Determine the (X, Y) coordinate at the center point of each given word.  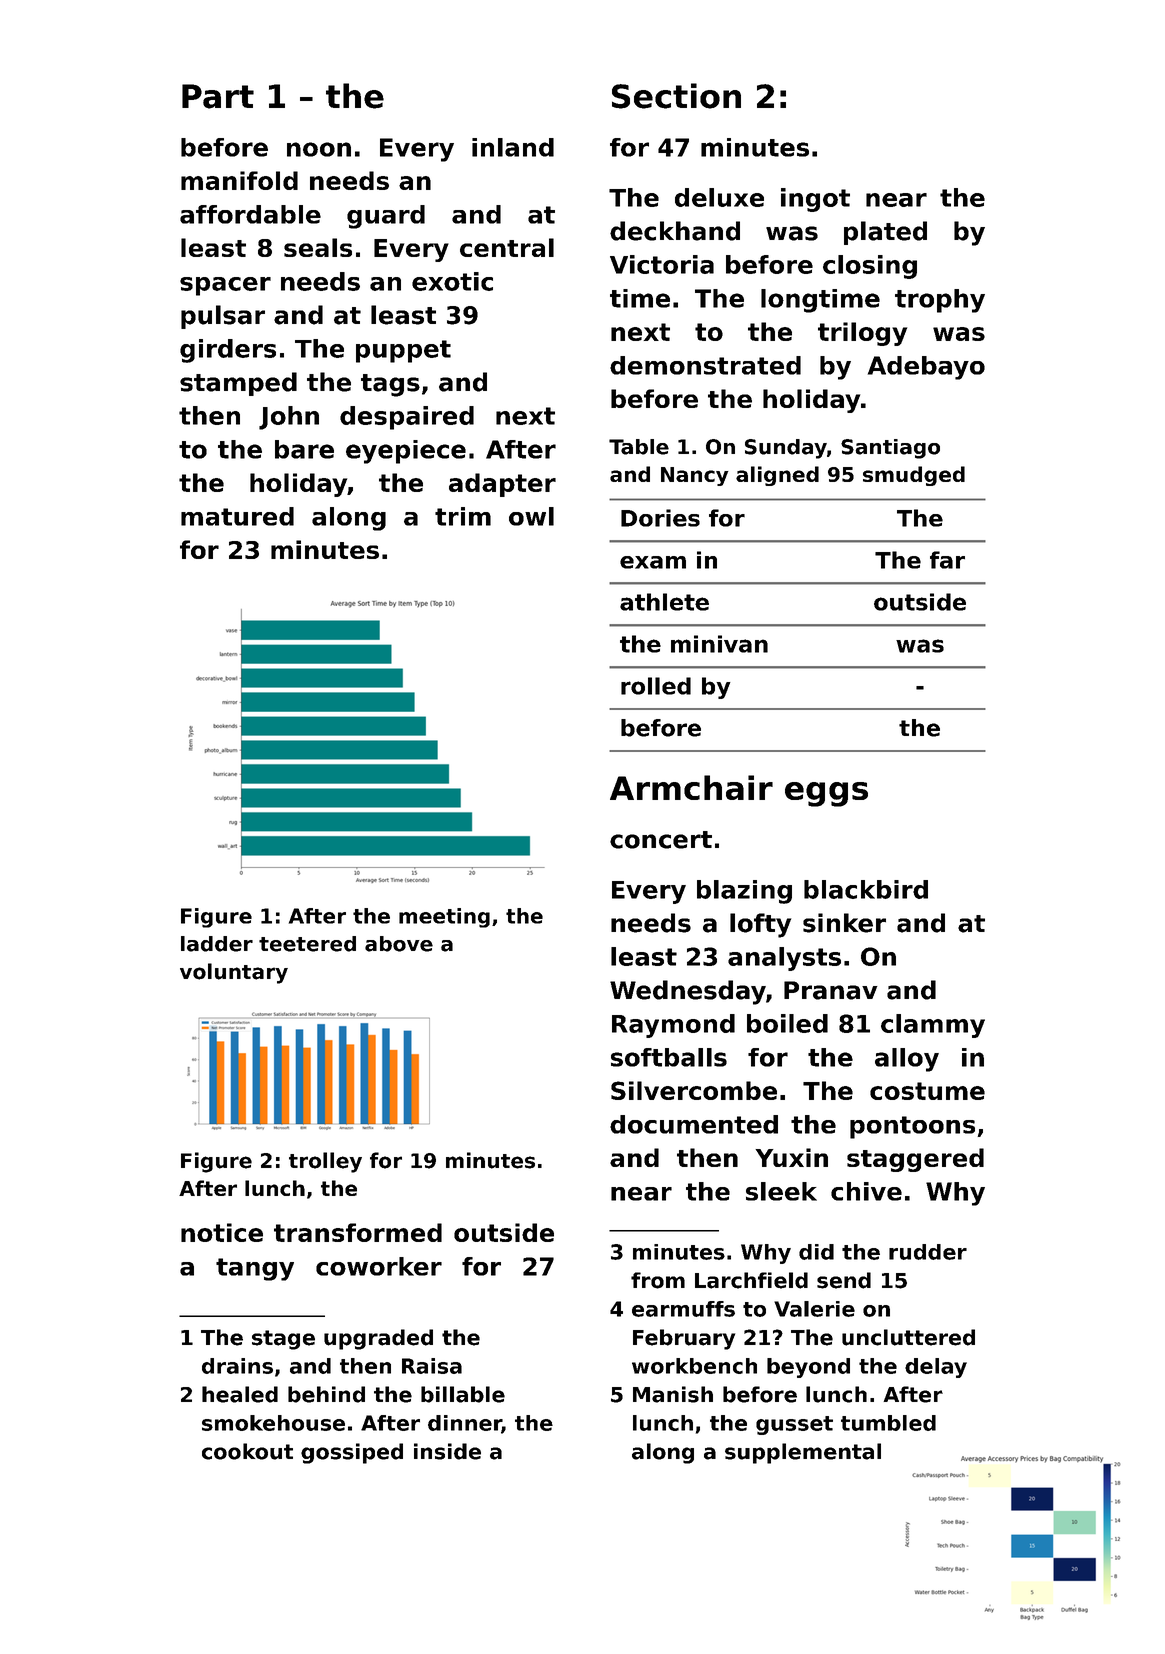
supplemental (803, 1453)
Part (218, 96)
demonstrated (705, 365)
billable (463, 1394)
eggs (826, 794)
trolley (325, 1162)
